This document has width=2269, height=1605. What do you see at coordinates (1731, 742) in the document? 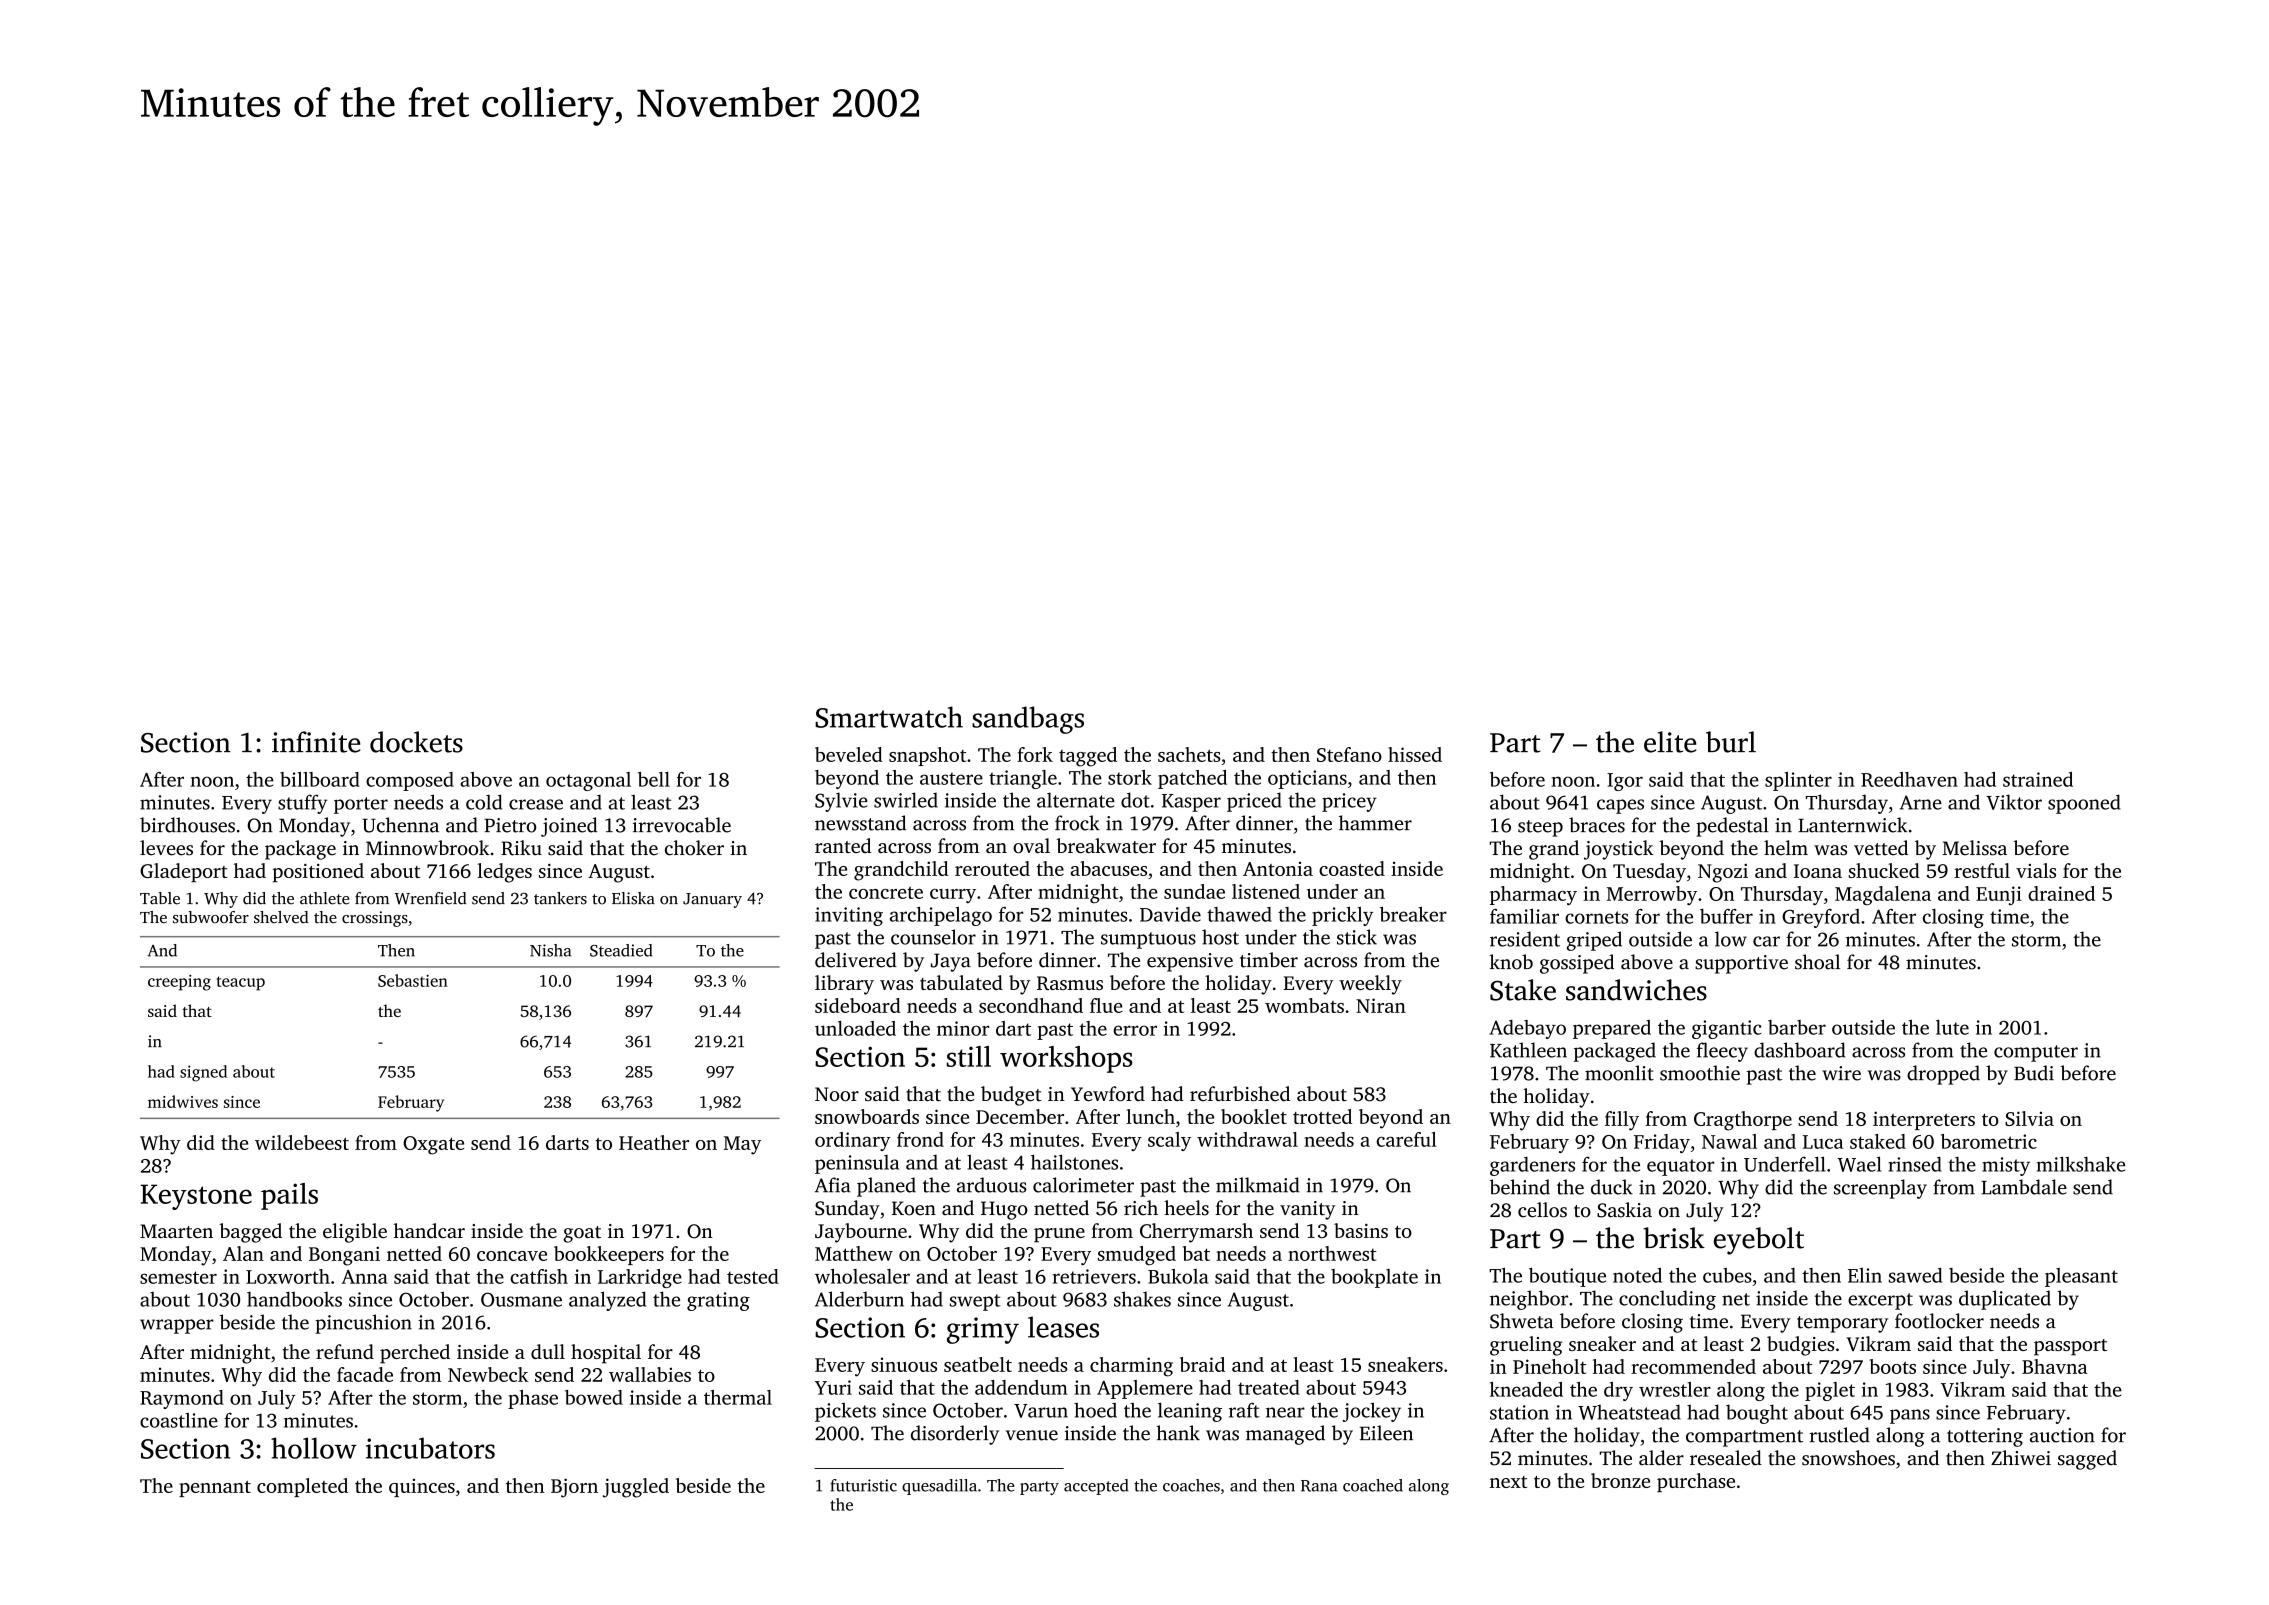
I see `burl` at bounding box center [1731, 742].
